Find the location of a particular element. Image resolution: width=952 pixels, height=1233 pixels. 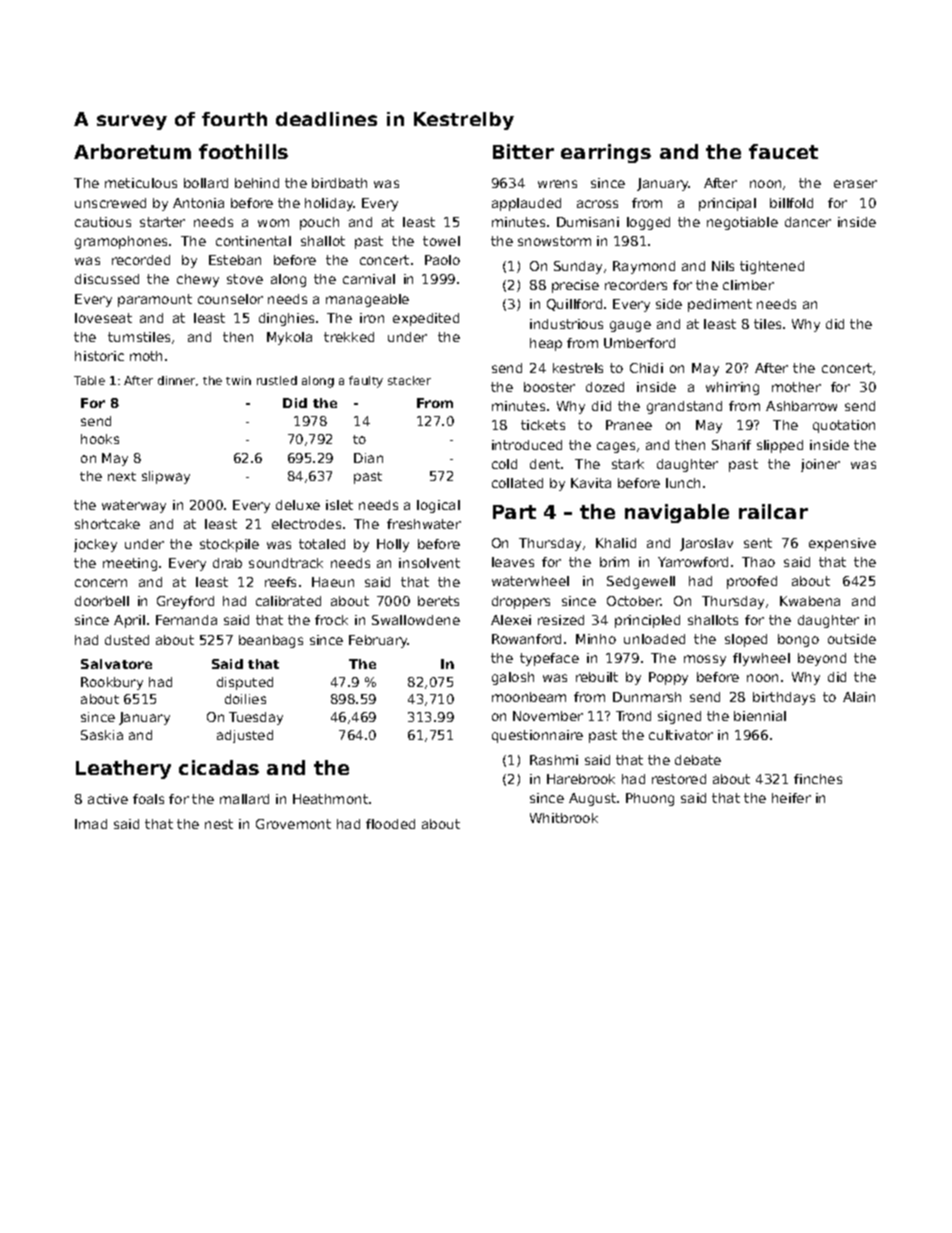

Paolo is located at coordinates (442, 260).
